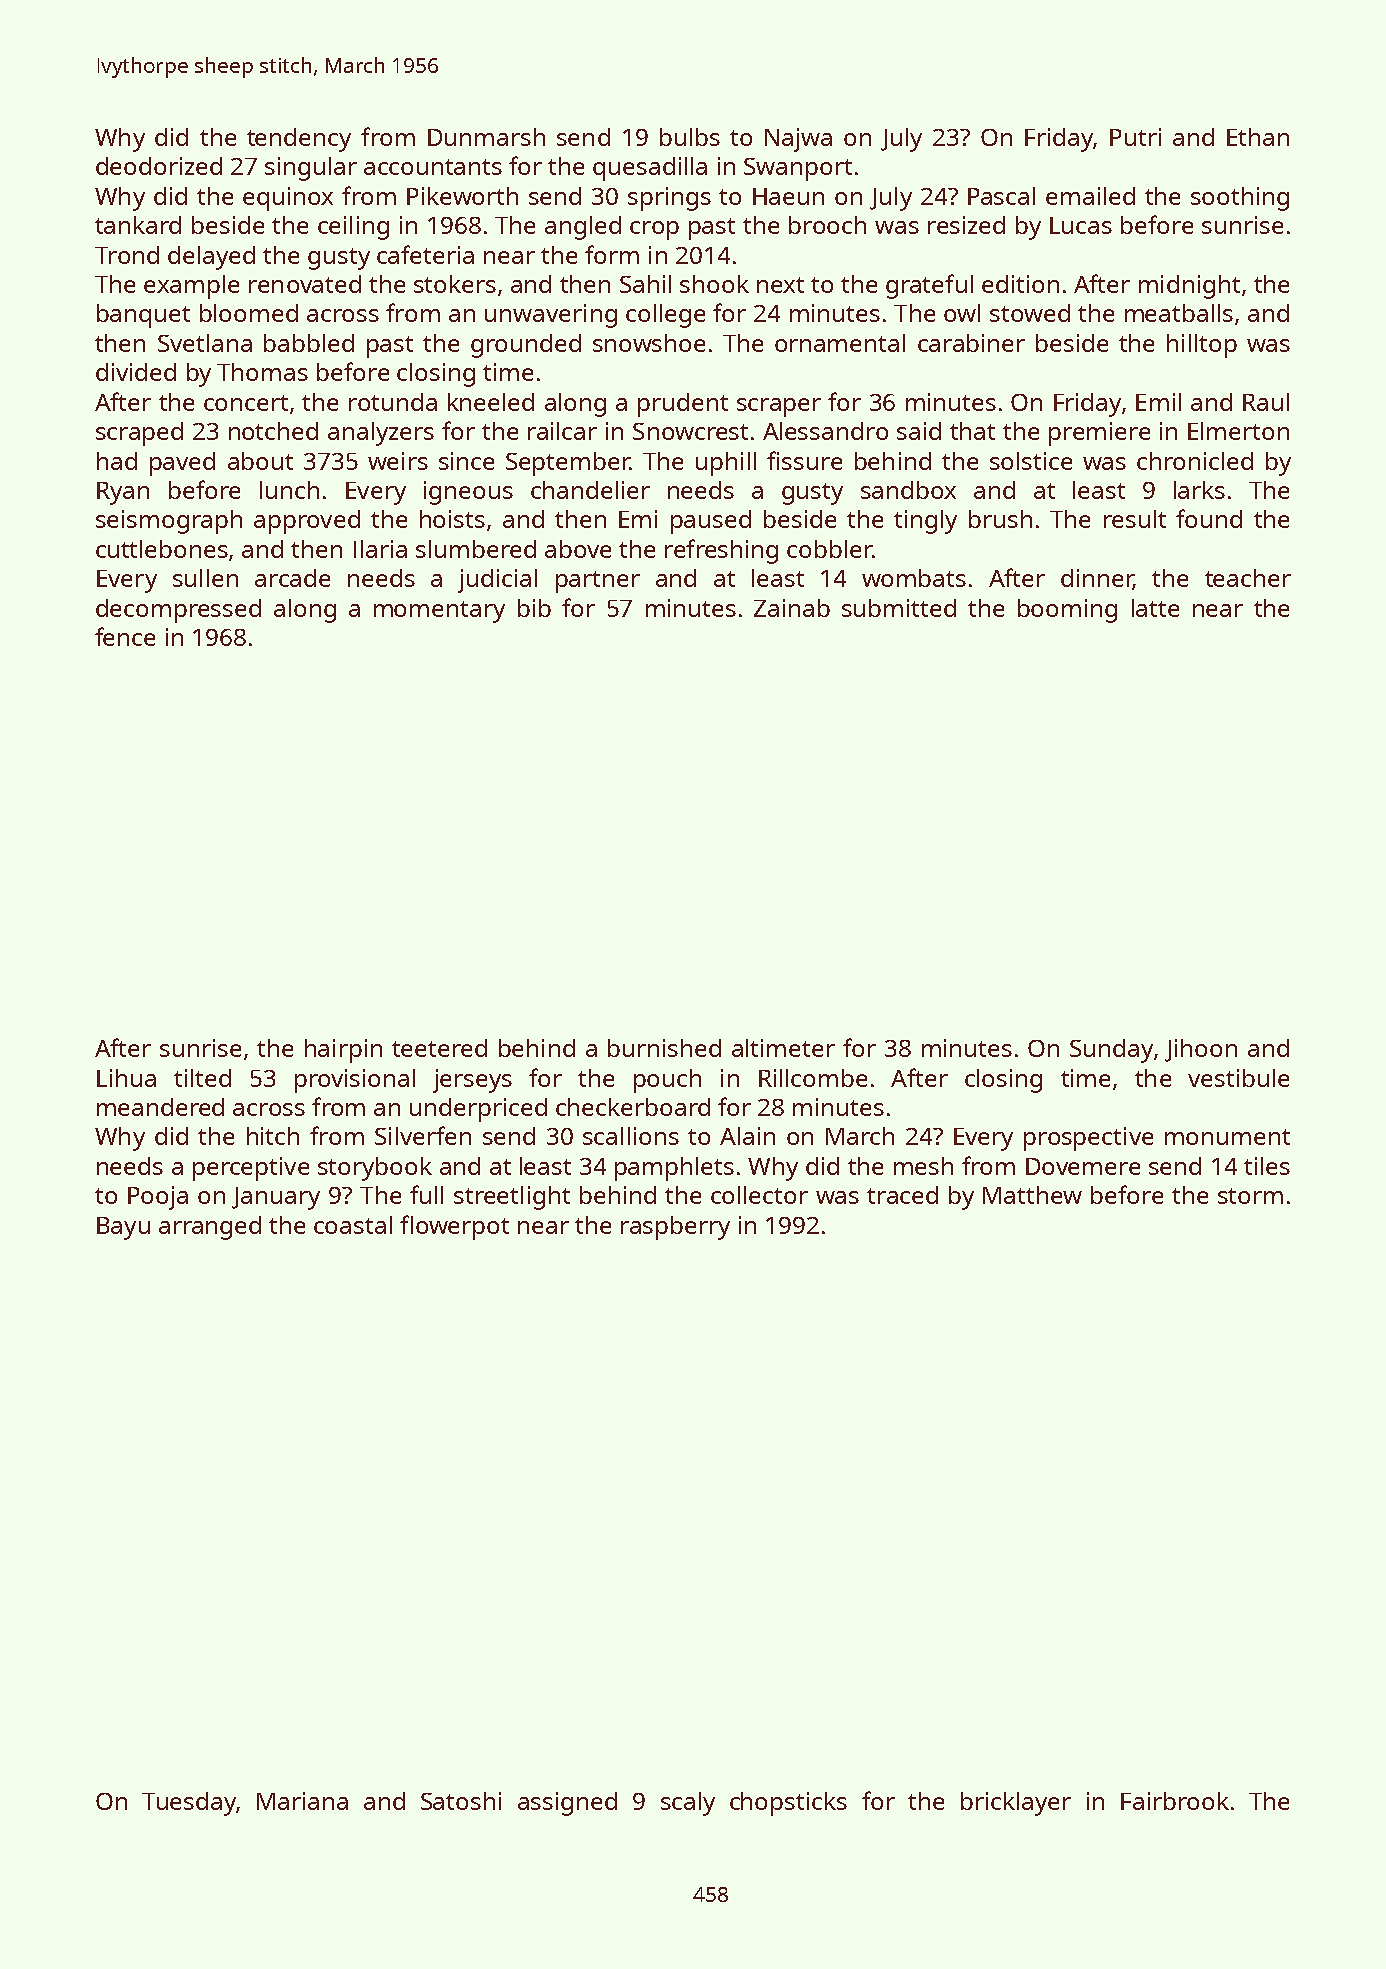  Describe the element at coordinates (302, 1801) in the image. I see `Mariana` at that location.
